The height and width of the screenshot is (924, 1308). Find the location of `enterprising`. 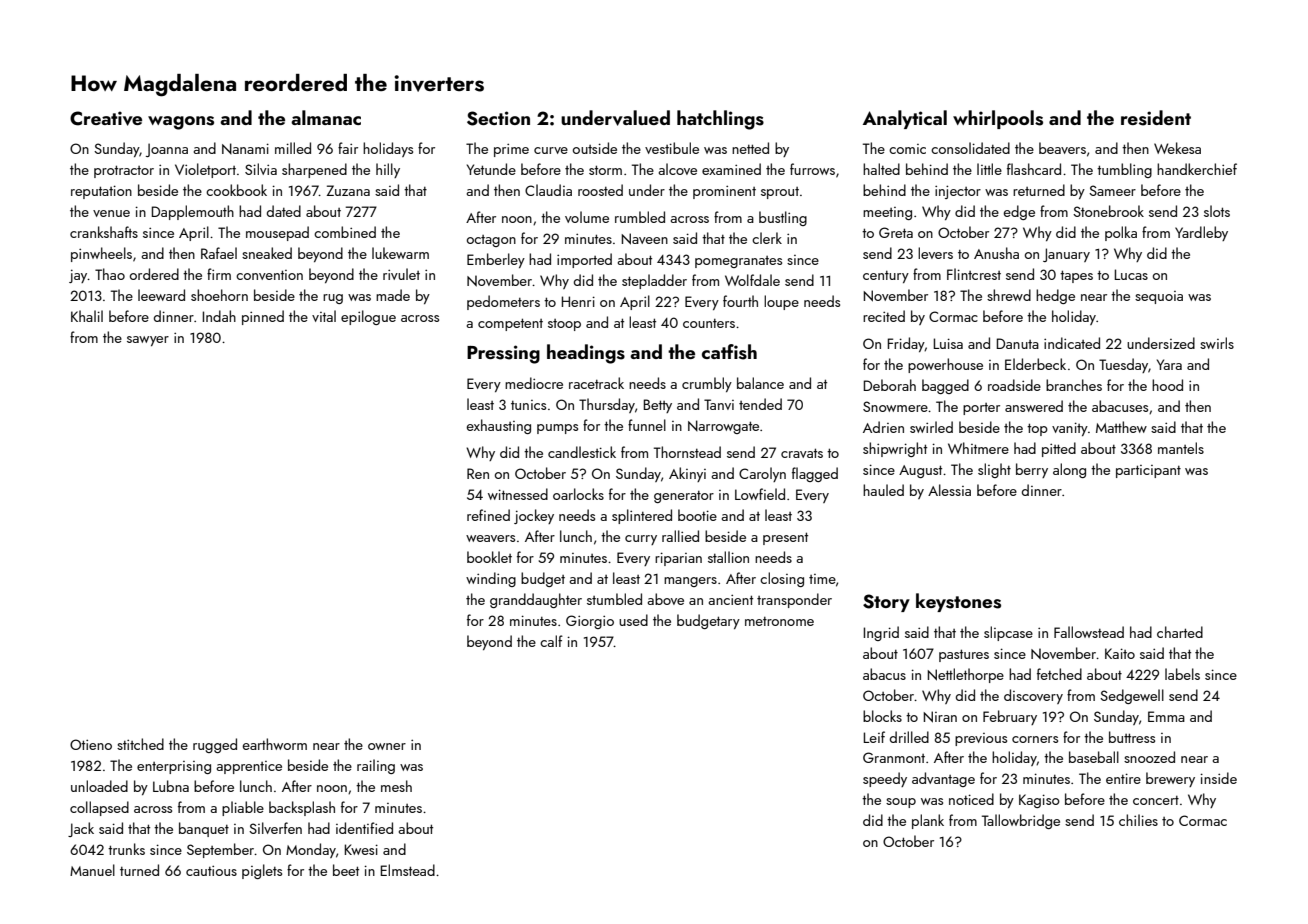

enterprising is located at coordinates (174, 767).
